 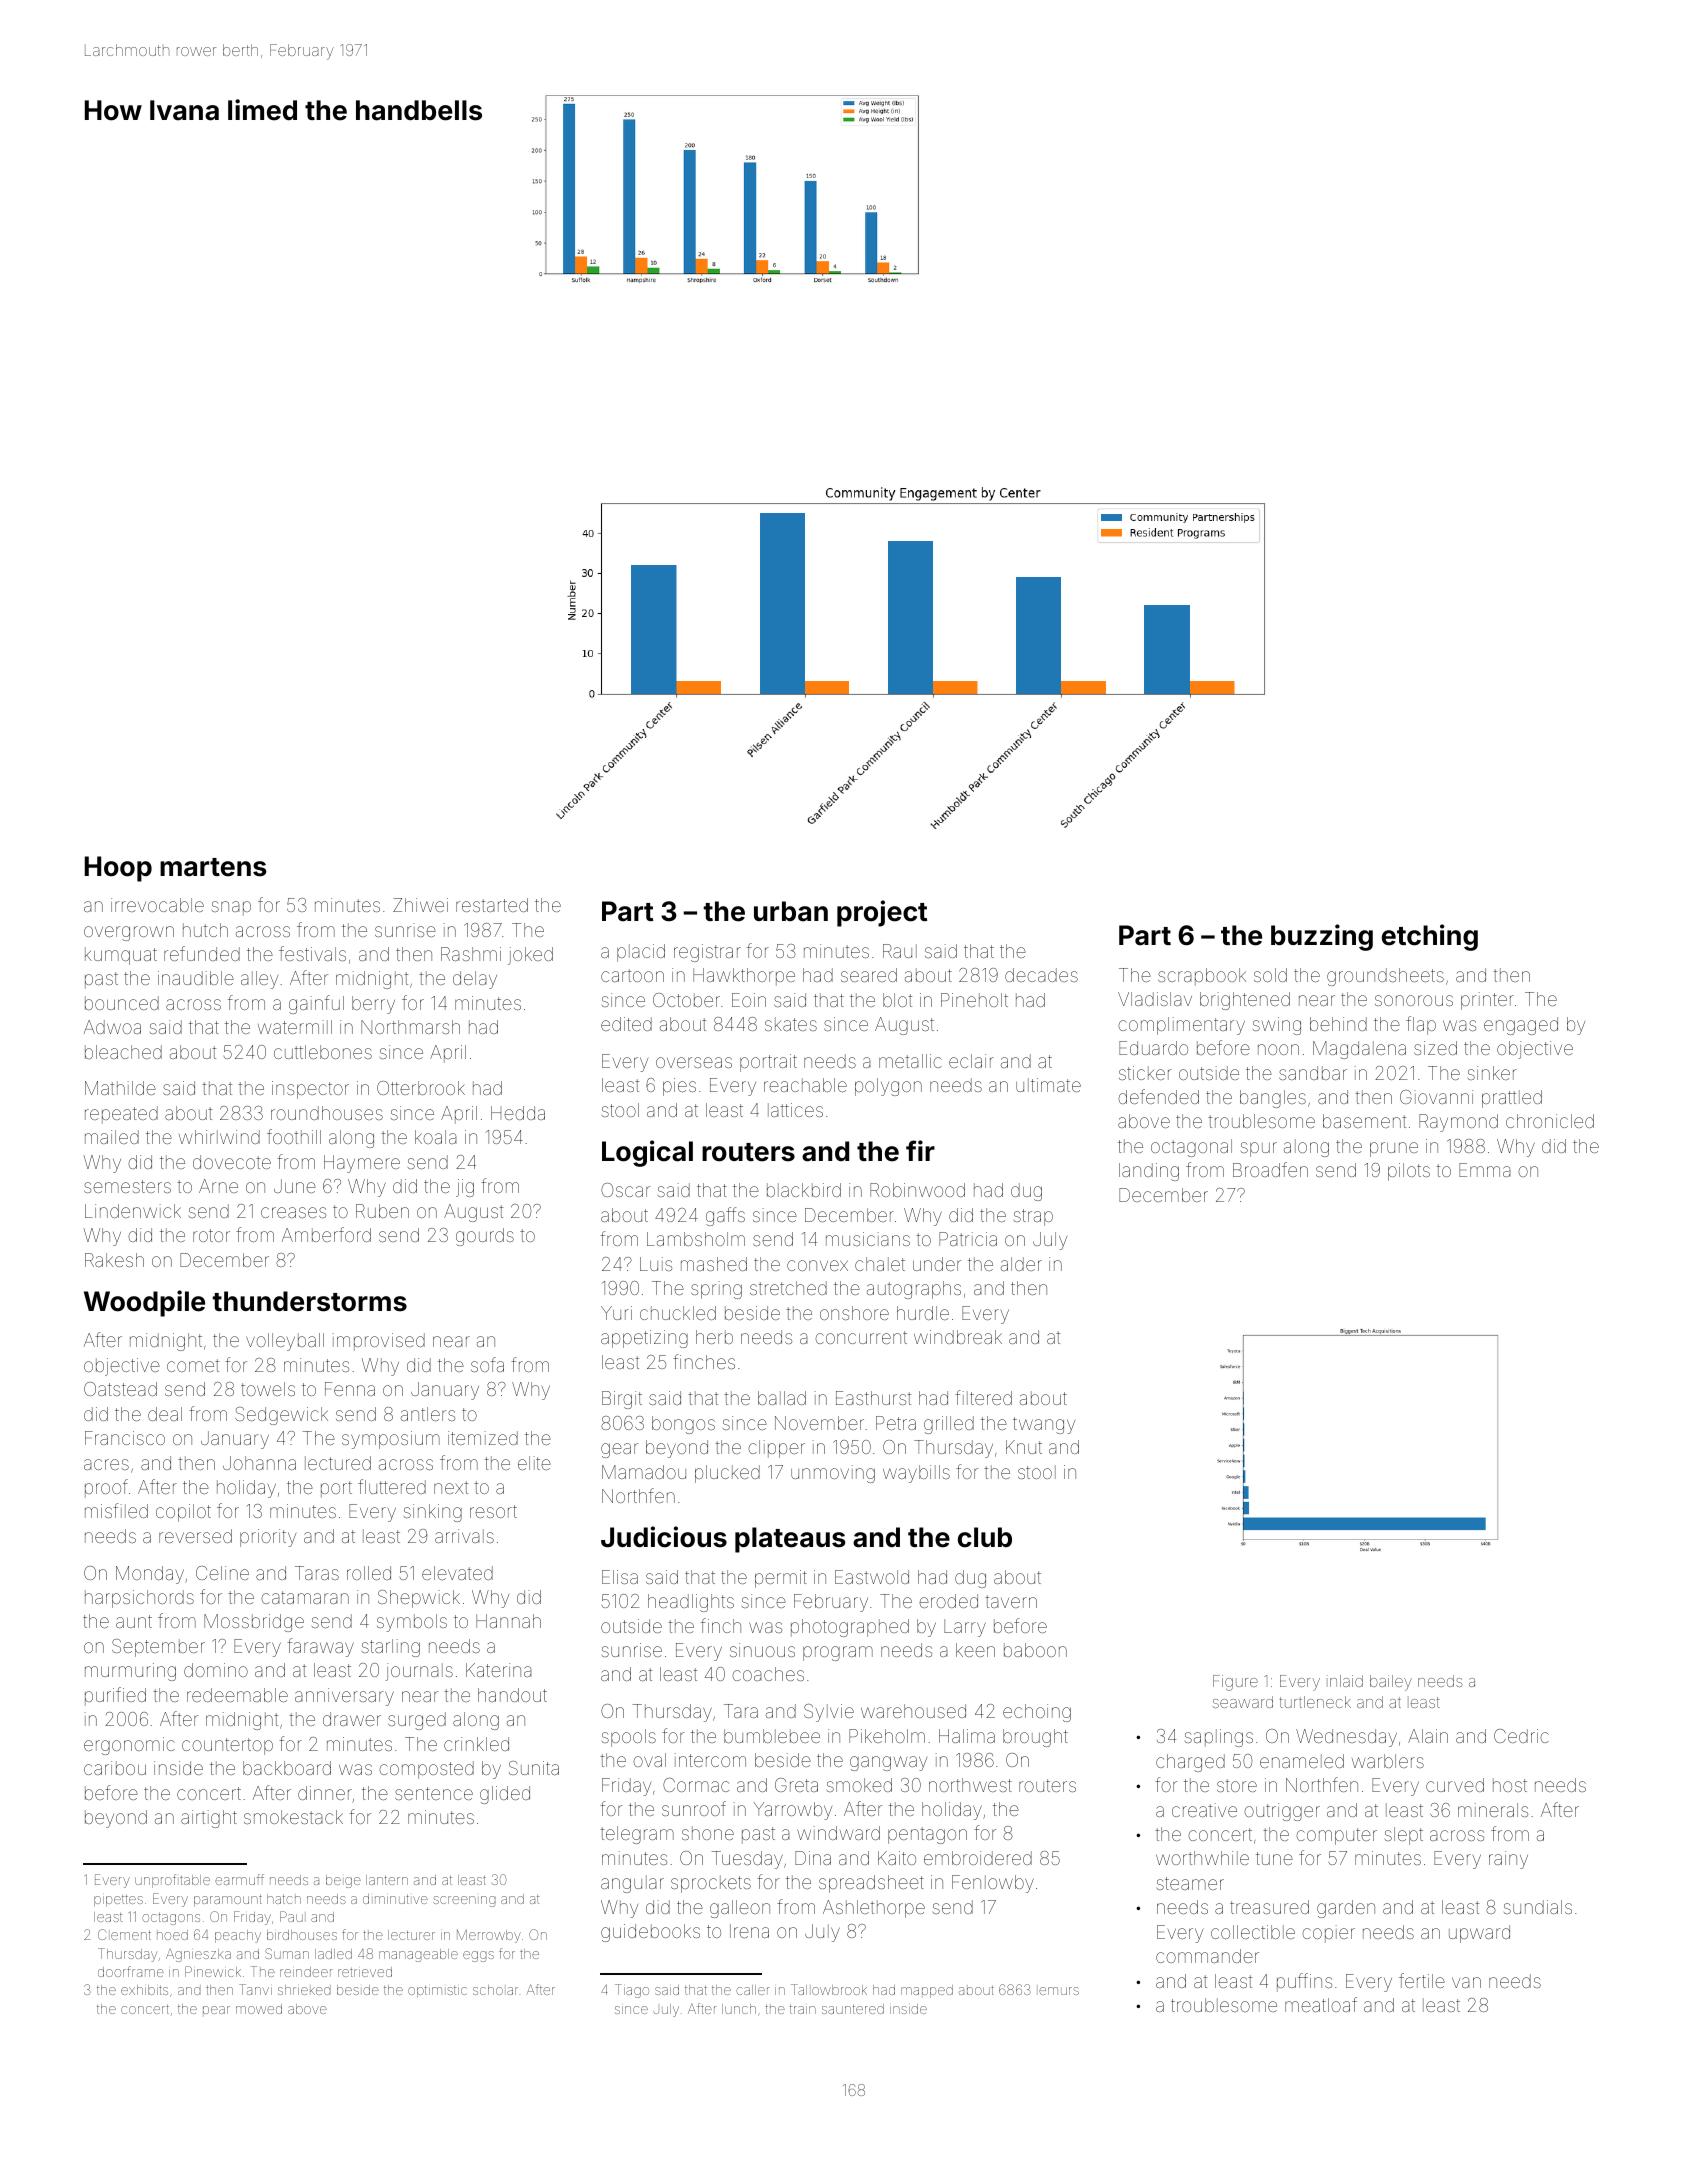 I want to click on meatloaf, so click(x=1321, y=2004).
